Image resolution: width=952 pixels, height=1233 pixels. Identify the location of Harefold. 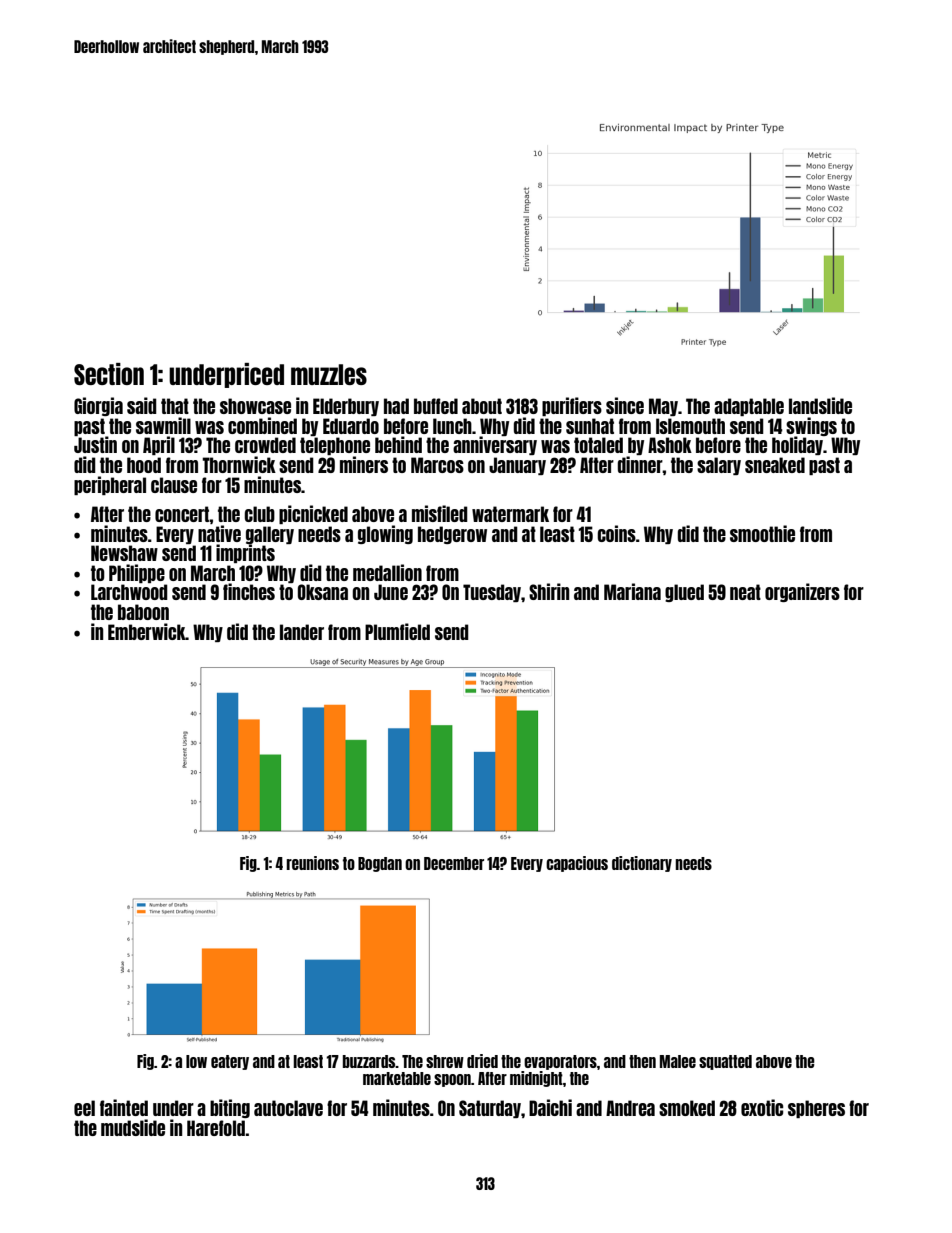
(216, 1128).
